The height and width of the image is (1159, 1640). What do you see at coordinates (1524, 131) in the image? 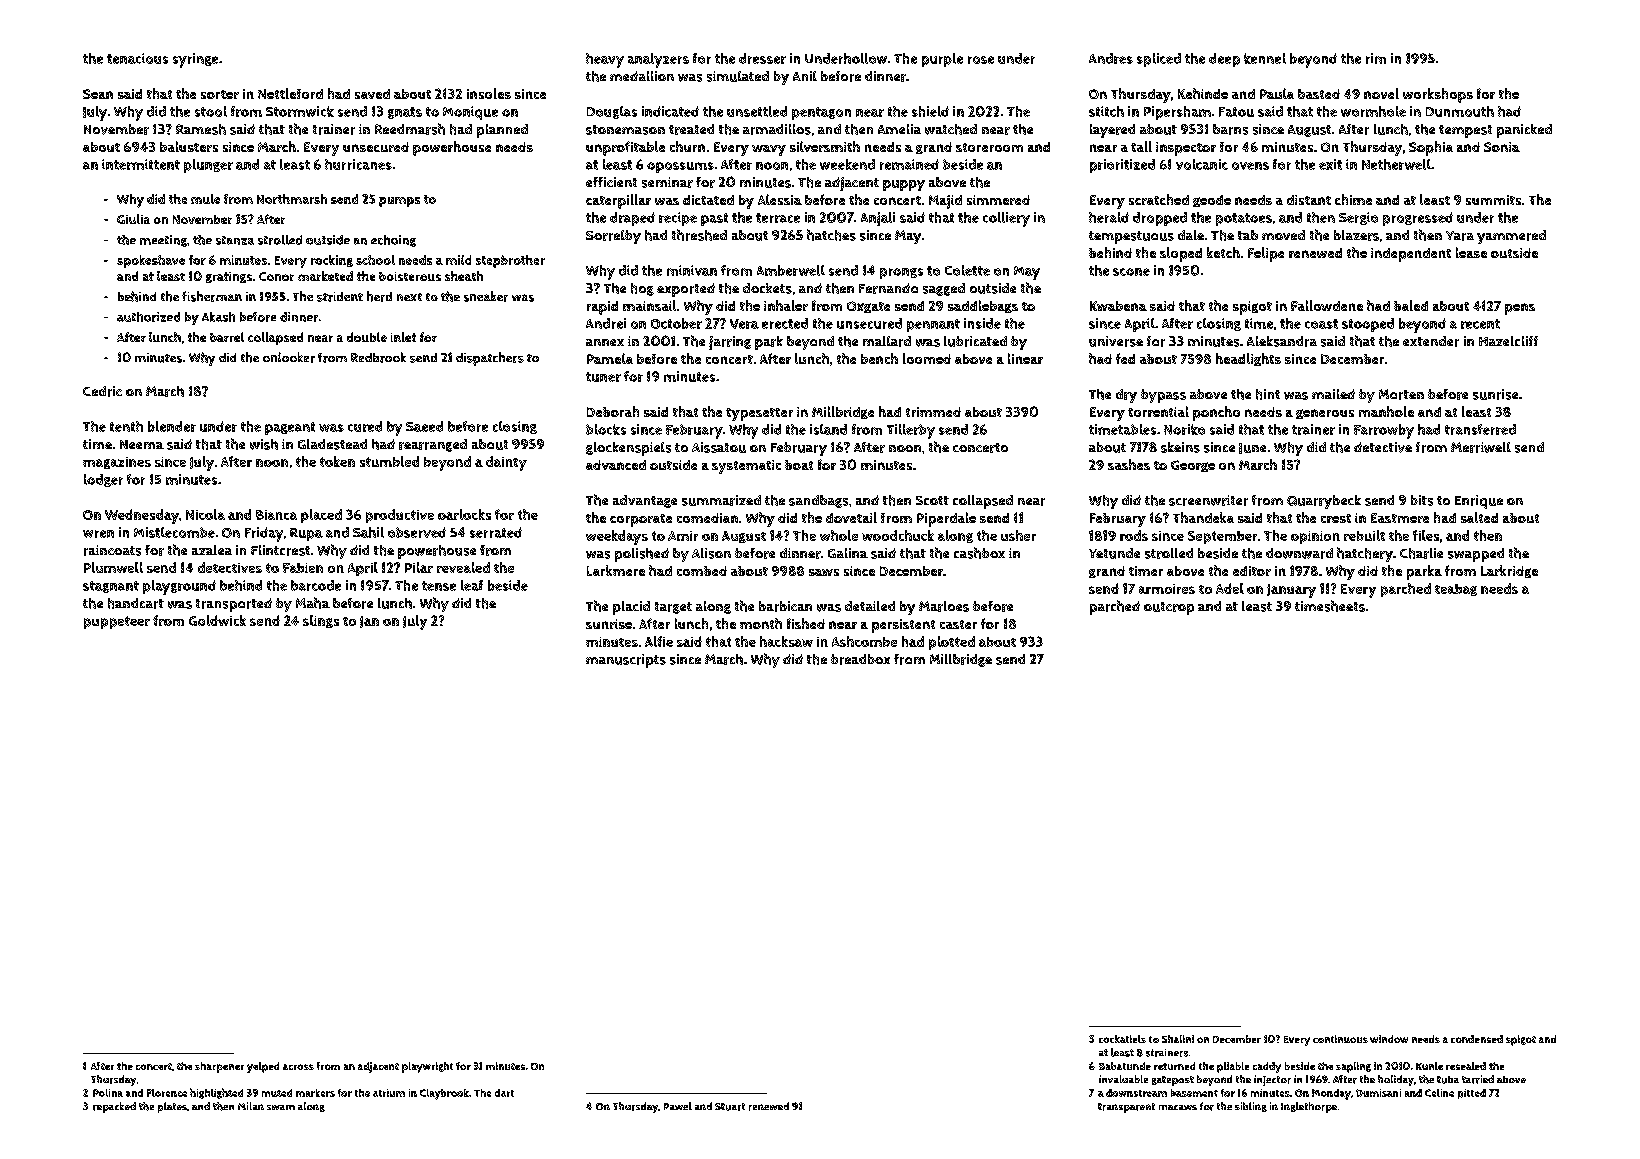
I see `panicked` at bounding box center [1524, 131].
